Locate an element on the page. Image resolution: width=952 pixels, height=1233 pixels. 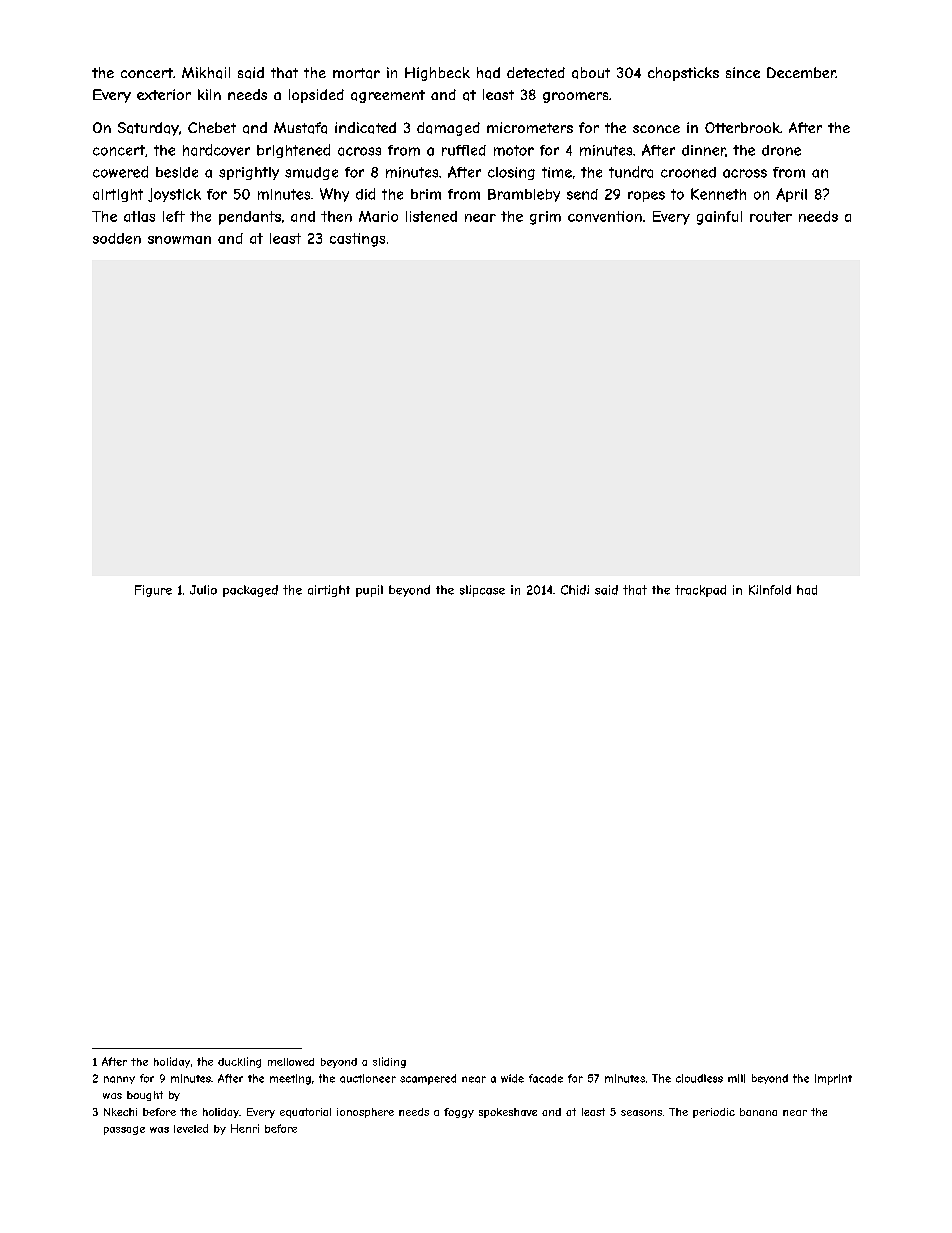
Figure is located at coordinates (153, 591).
